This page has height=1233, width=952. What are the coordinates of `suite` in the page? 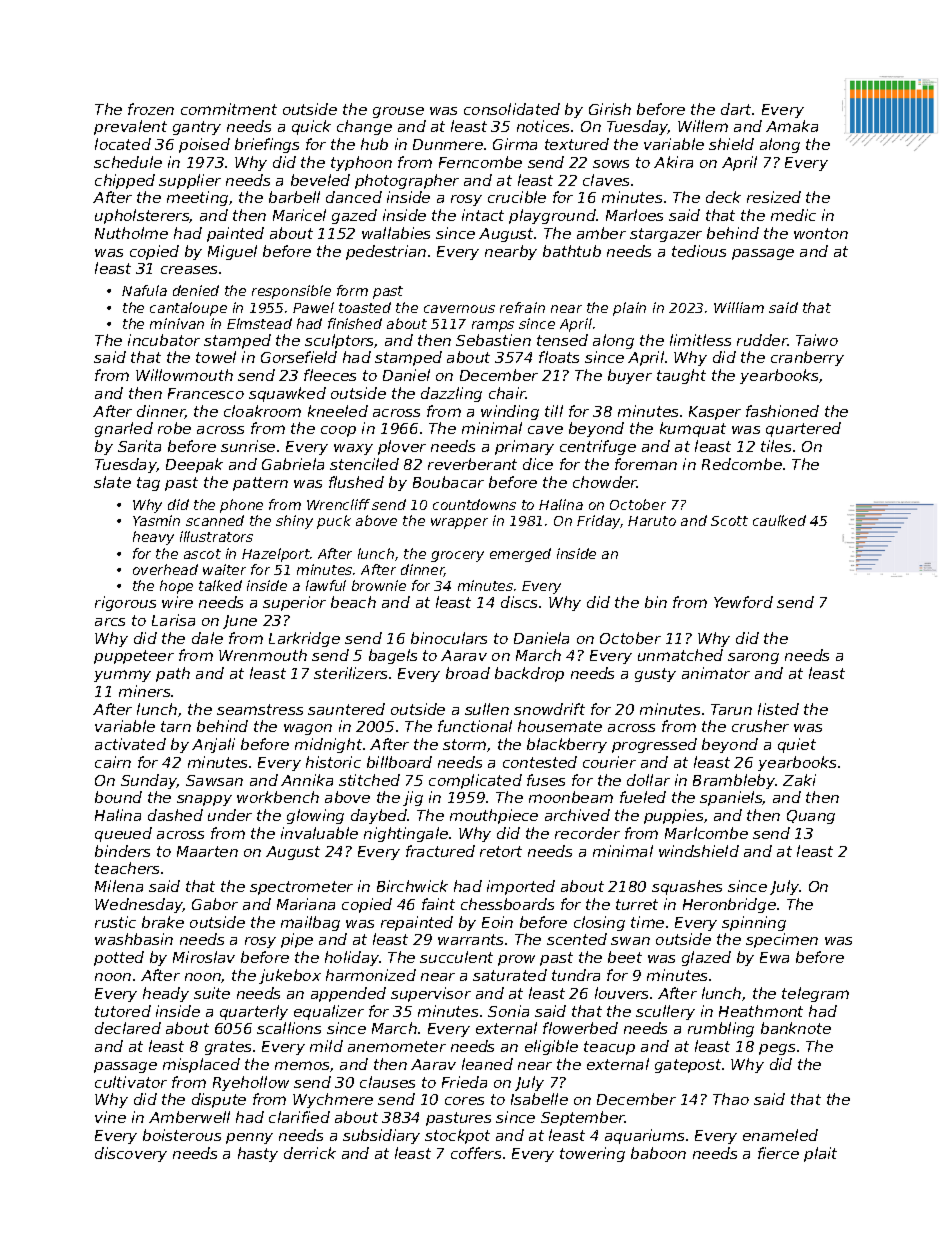 It's located at (212, 993).
